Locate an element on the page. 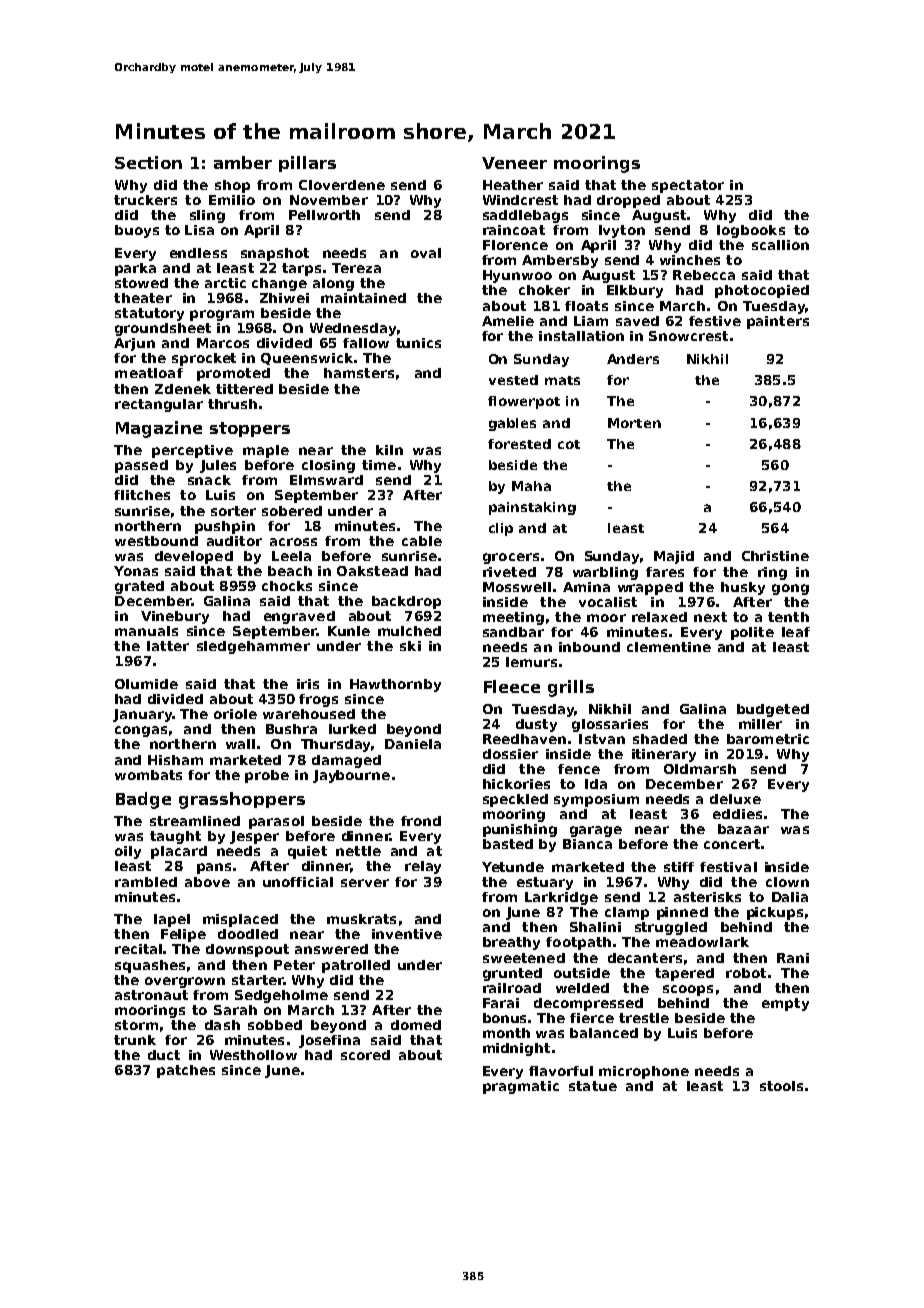 This image has width=924, height=1308. winches is located at coordinates (690, 260).
